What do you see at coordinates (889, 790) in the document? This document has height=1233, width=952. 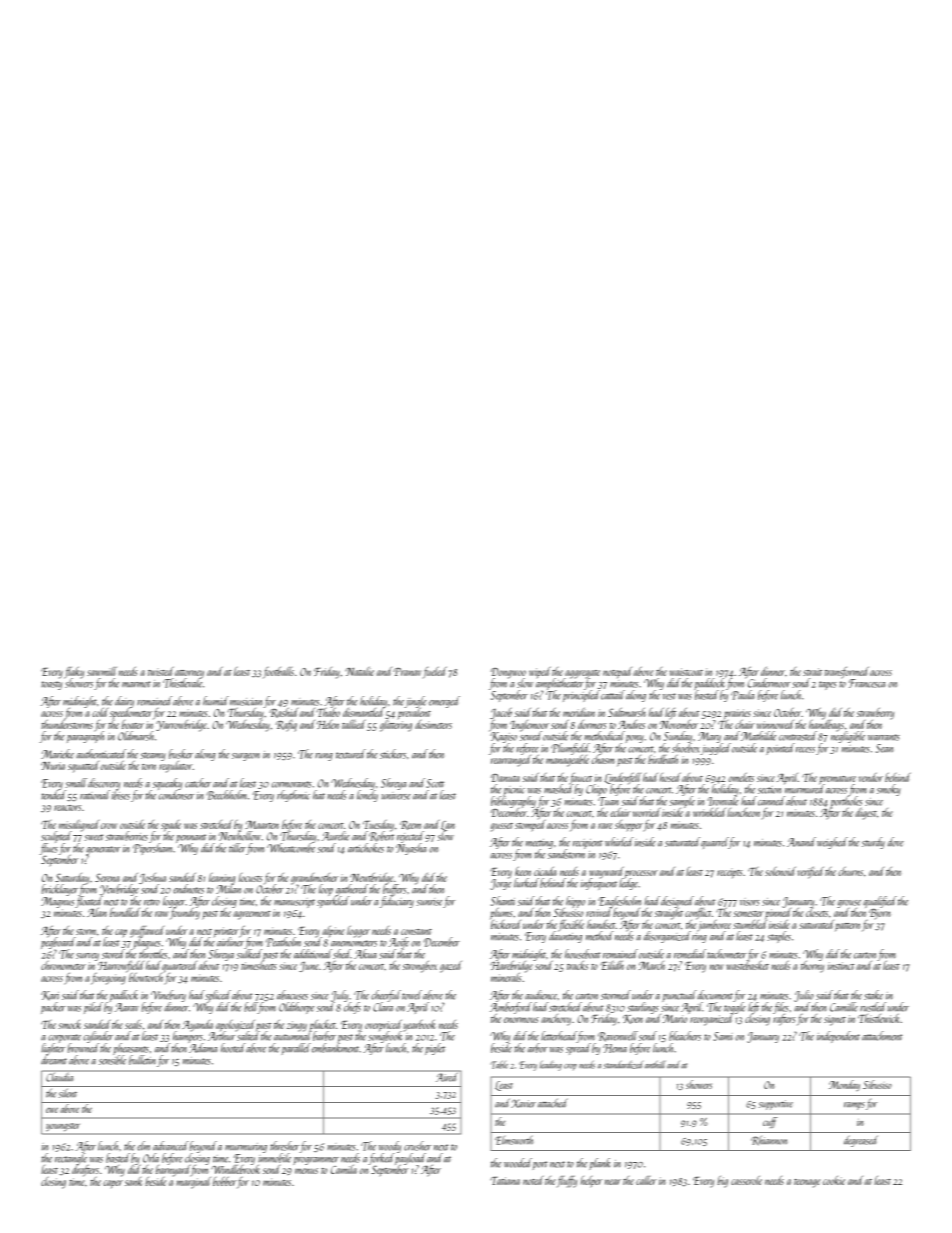 I see `smoky` at bounding box center [889, 790].
